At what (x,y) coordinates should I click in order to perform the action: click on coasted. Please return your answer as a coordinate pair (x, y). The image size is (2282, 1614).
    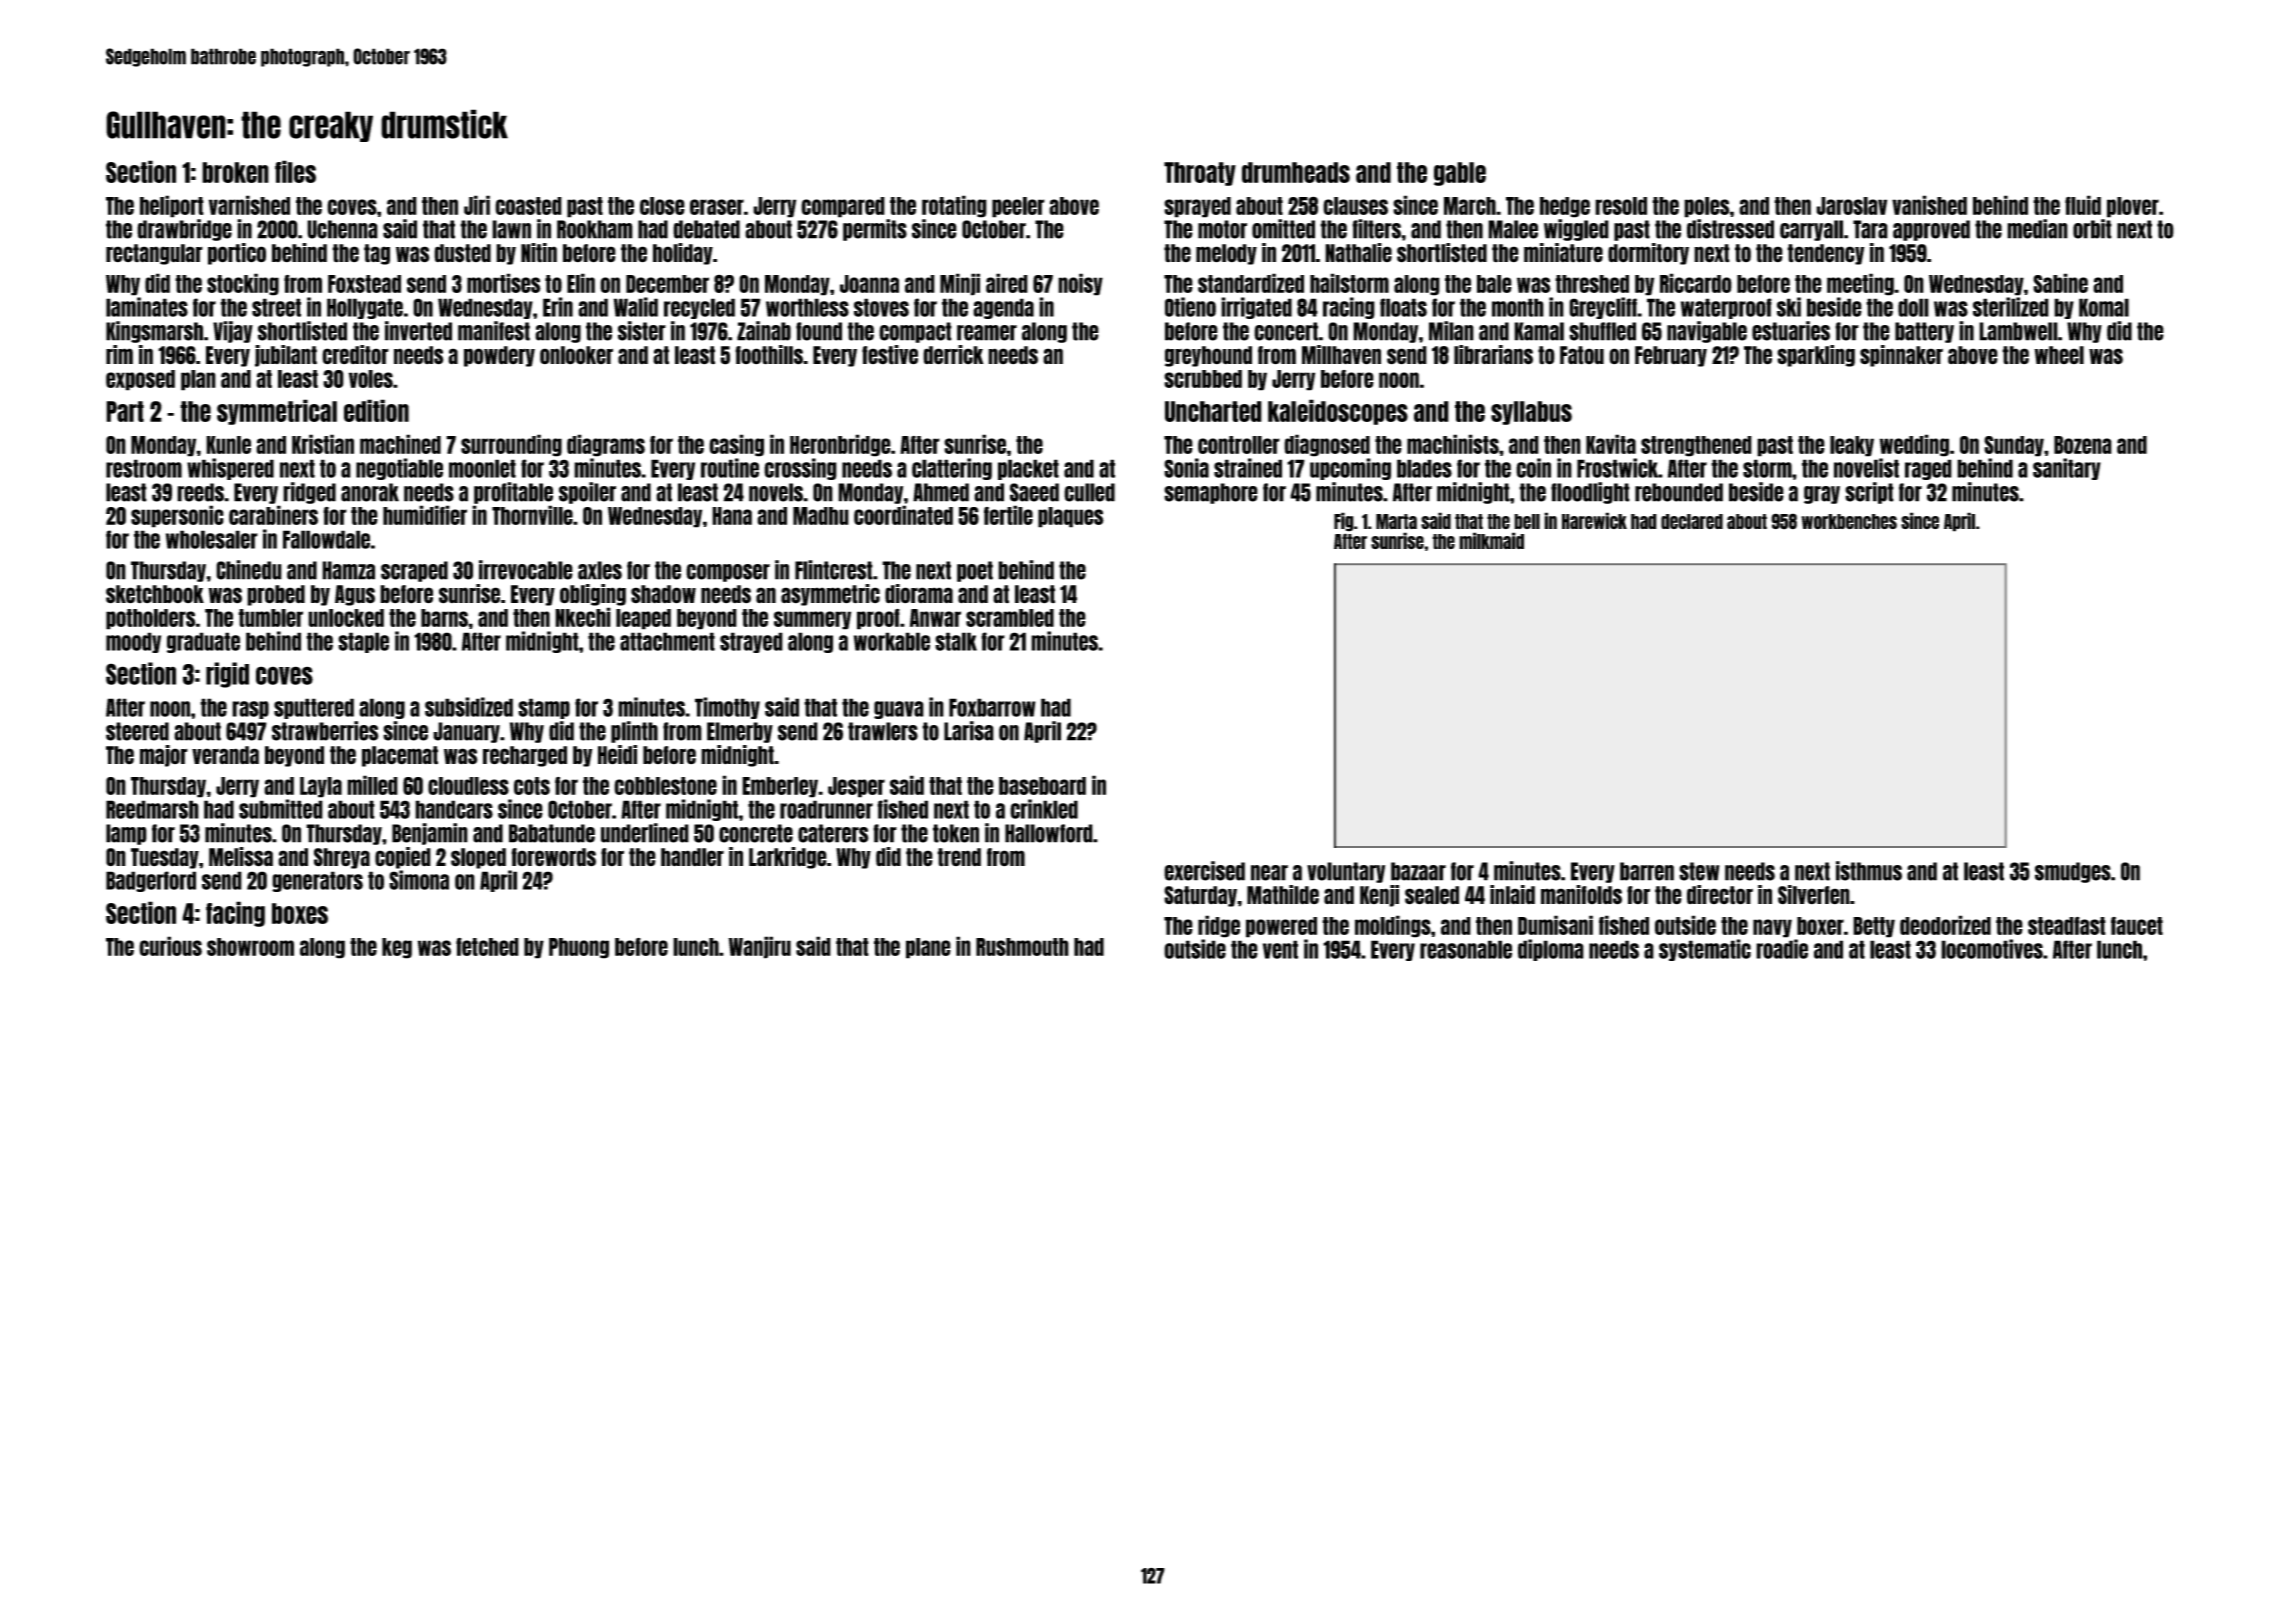
    Looking at the image, I should click on (528, 206).
